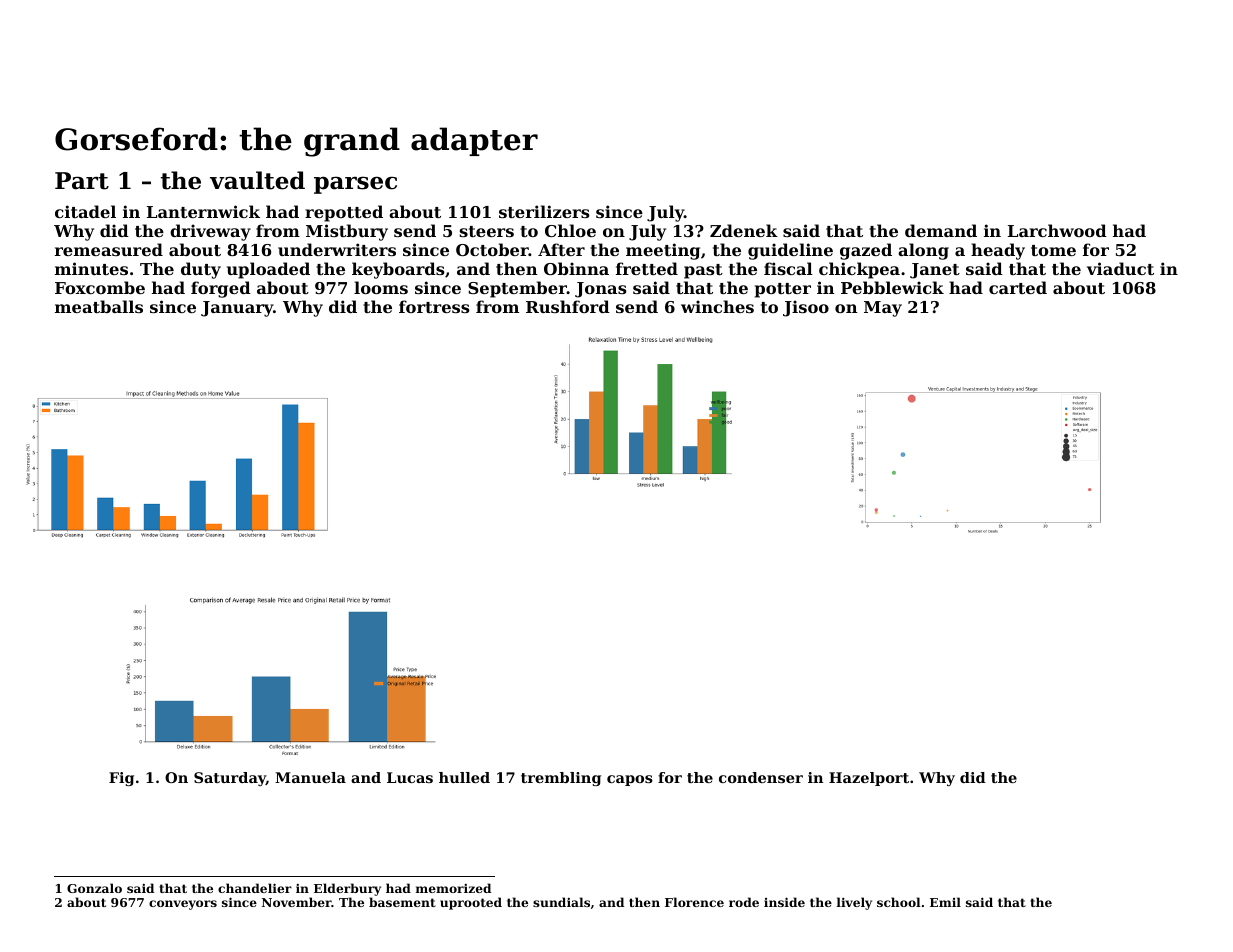 The height and width of the screenshot is (952, 1233). What do you see at coordinates (99, 306) in the screenshot?
I see `meatballs` at bounding box center [99, 306].
